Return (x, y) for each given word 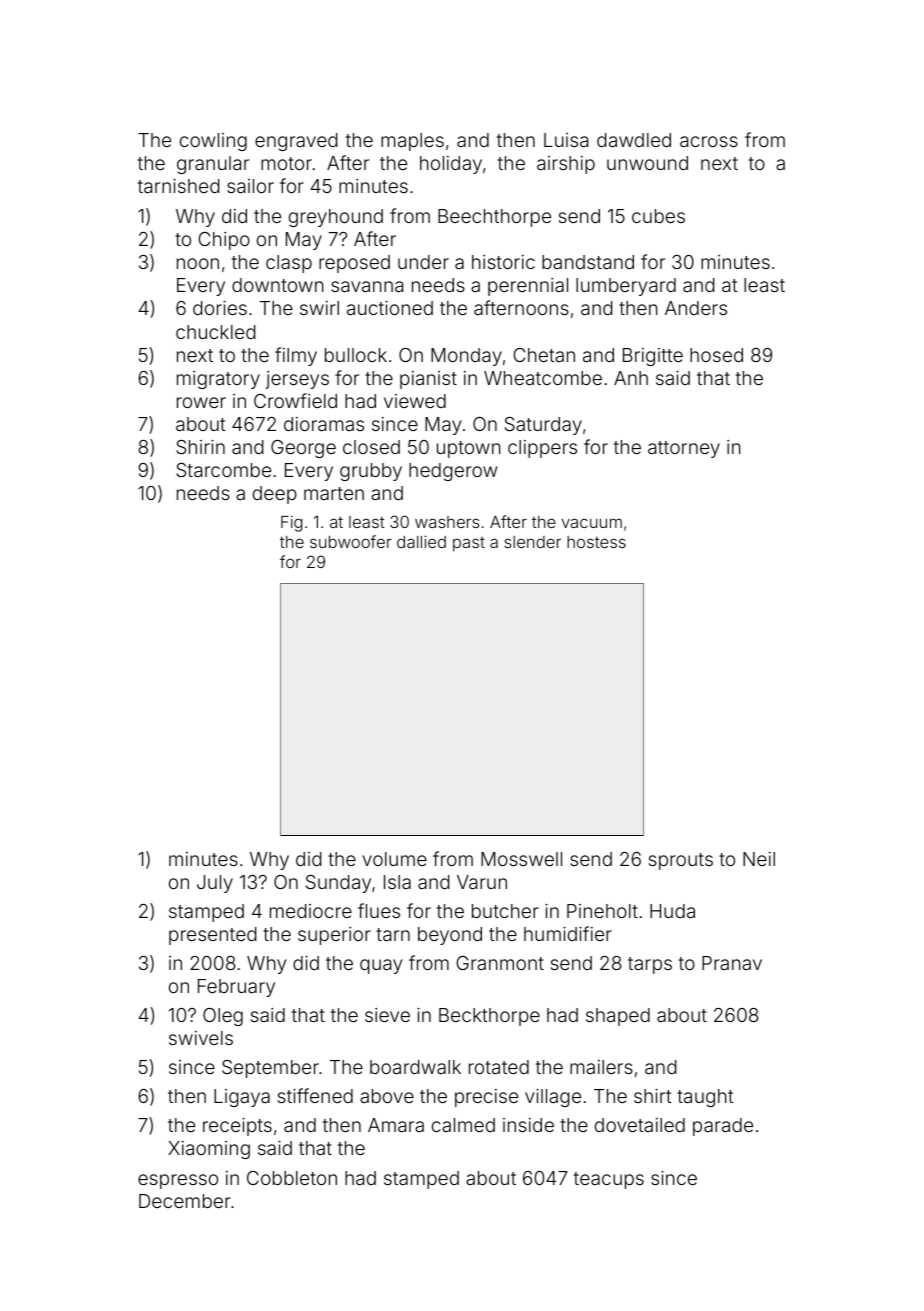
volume (394, 859)
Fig (291, 523)
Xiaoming (209, 1150)
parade (723, 1127)
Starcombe (223, 470)
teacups (609, 1180)
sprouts (681, 861)
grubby (371, 472)
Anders (696, 308)
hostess (596, 542)
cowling (213, 142)
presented (212, 936)
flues (379, 910)
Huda (672, 911)
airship (566, 165)
